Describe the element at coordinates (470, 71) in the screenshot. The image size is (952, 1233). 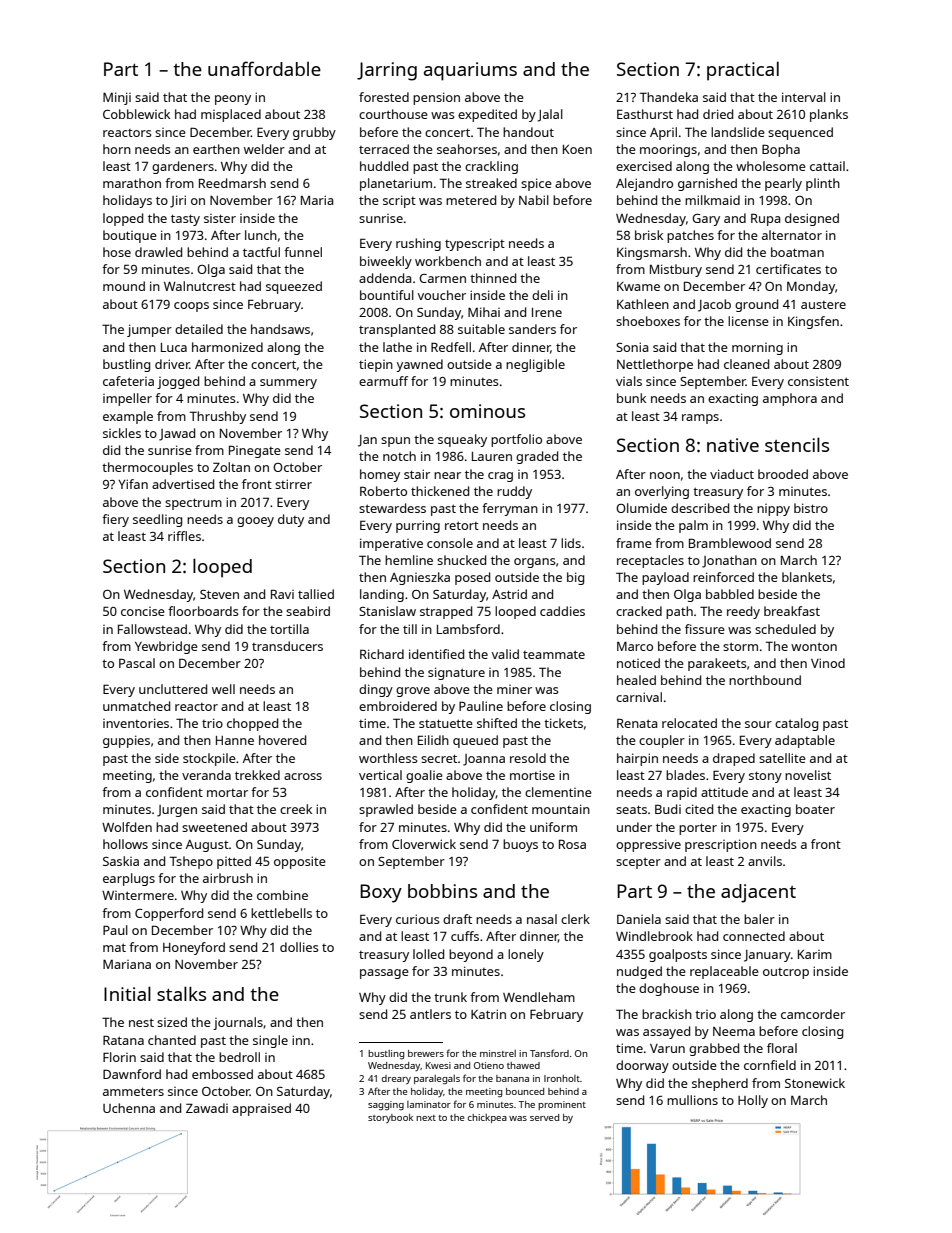
I see `aquariums` at that location.
